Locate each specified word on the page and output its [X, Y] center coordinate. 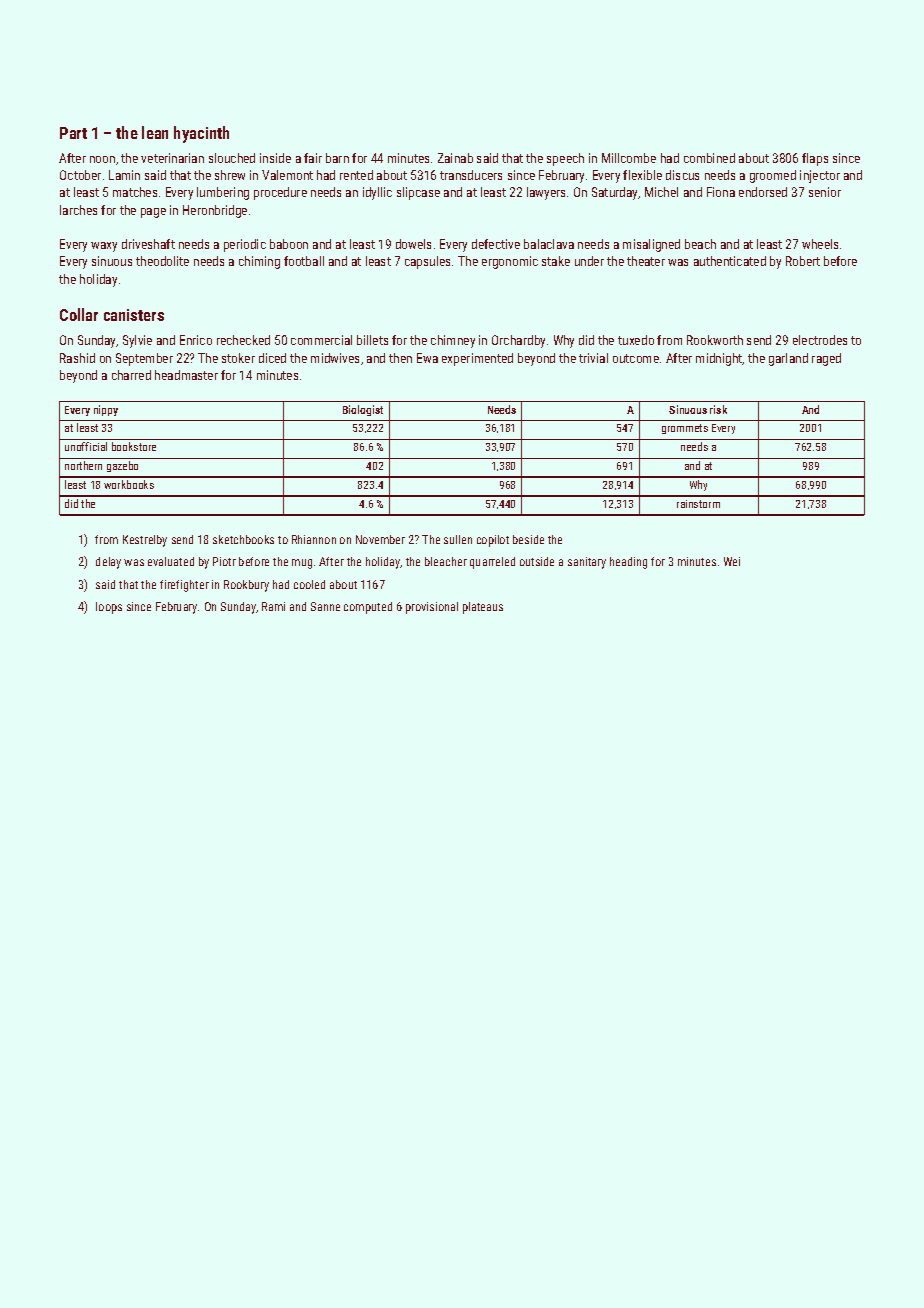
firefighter [184, 586]
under [589, 261]
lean [155, 132]
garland [788, 359]
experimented [477, 359]
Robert [803, 261]
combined [709, 158]
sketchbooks [243, 539]
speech [565, 159]
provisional [432, 608]
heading [628, 563]
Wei [732, 561]
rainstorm [698, 504]
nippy [106, 410]
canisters [134, 315]
